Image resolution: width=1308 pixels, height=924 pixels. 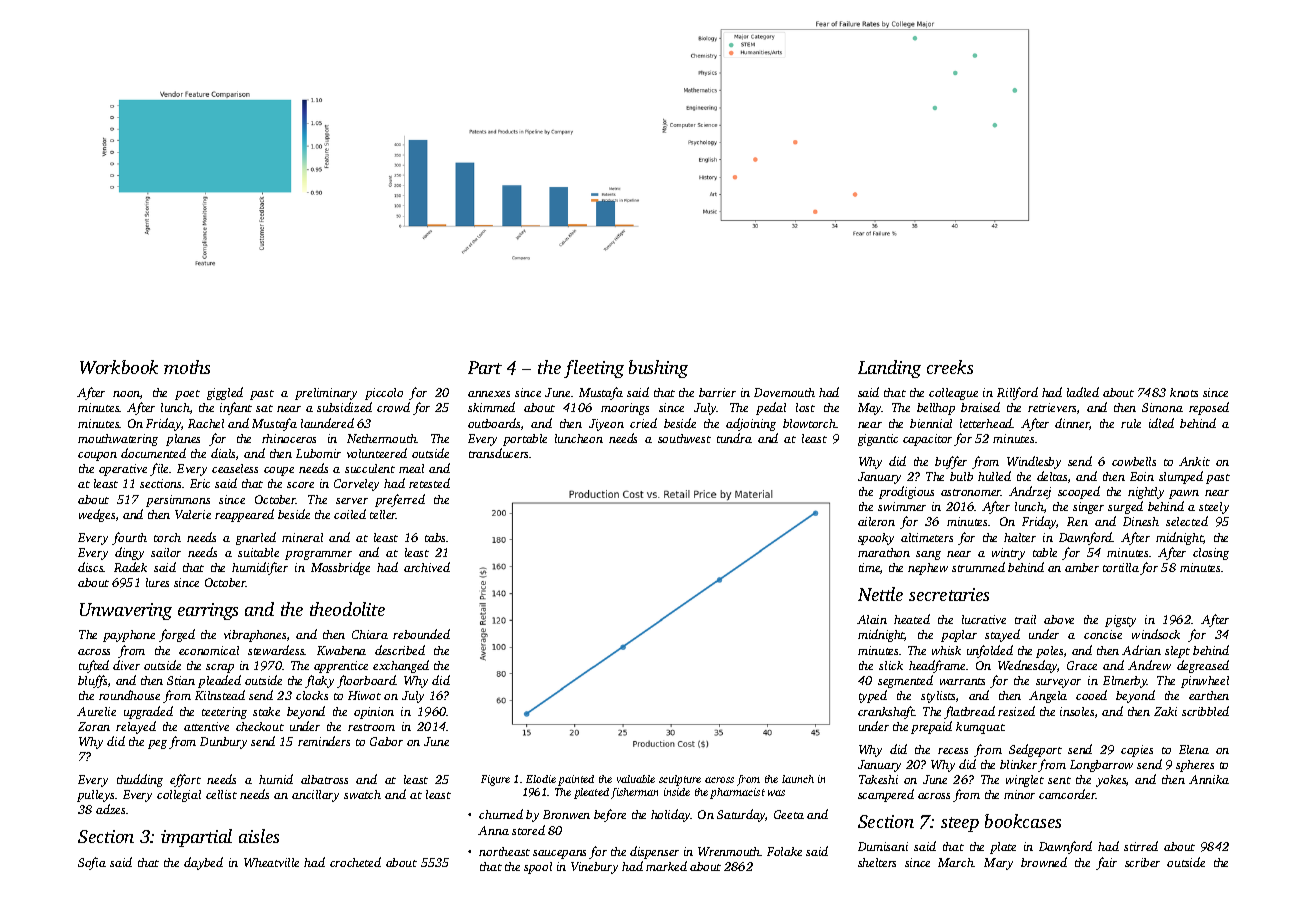 What do you see at coordinates (140, 780) in the screenshot?
I see `thudding` at bounding box center [140, 780].
